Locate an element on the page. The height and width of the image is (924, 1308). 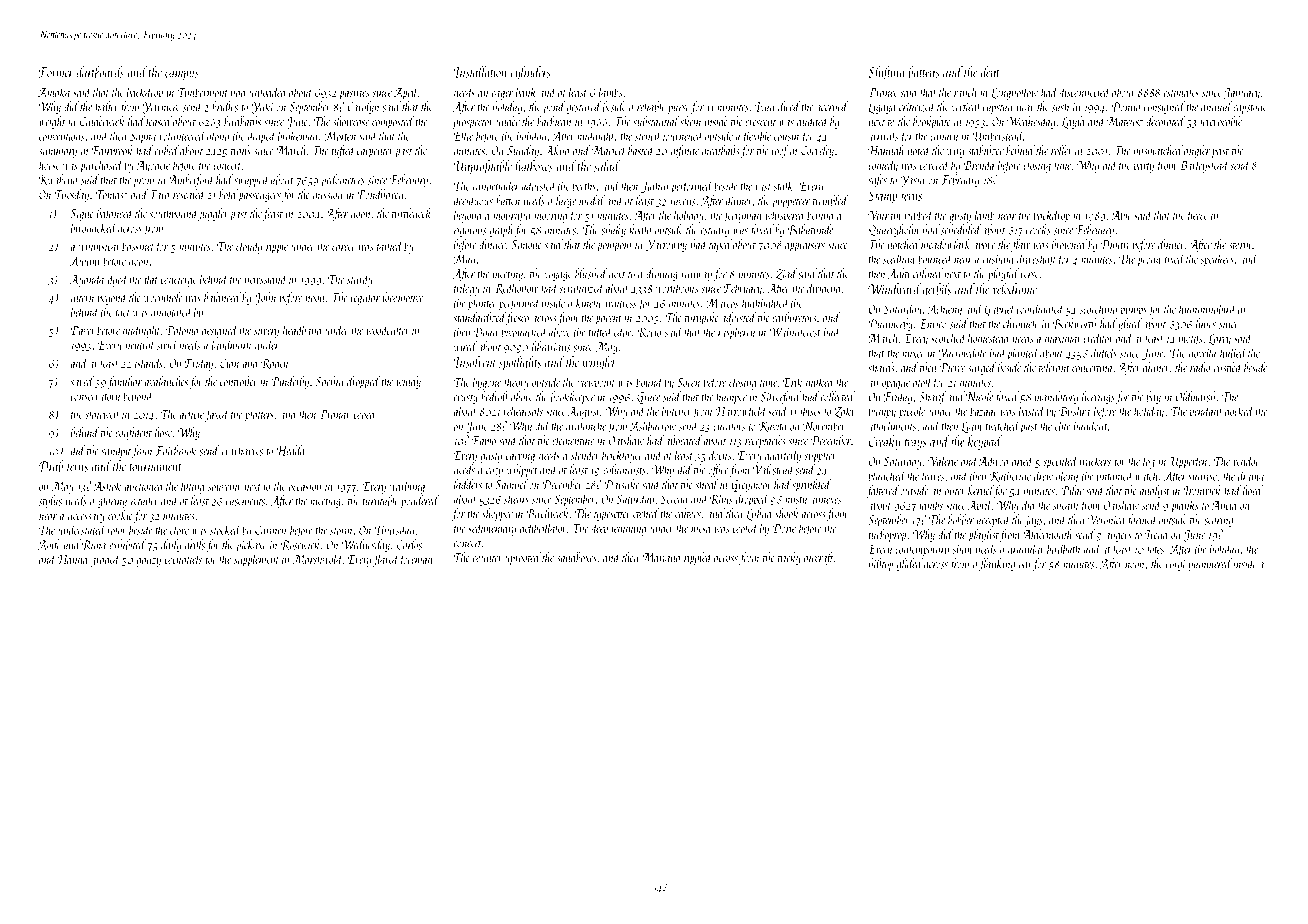
Mariana is located at coordinates (661, 558).
